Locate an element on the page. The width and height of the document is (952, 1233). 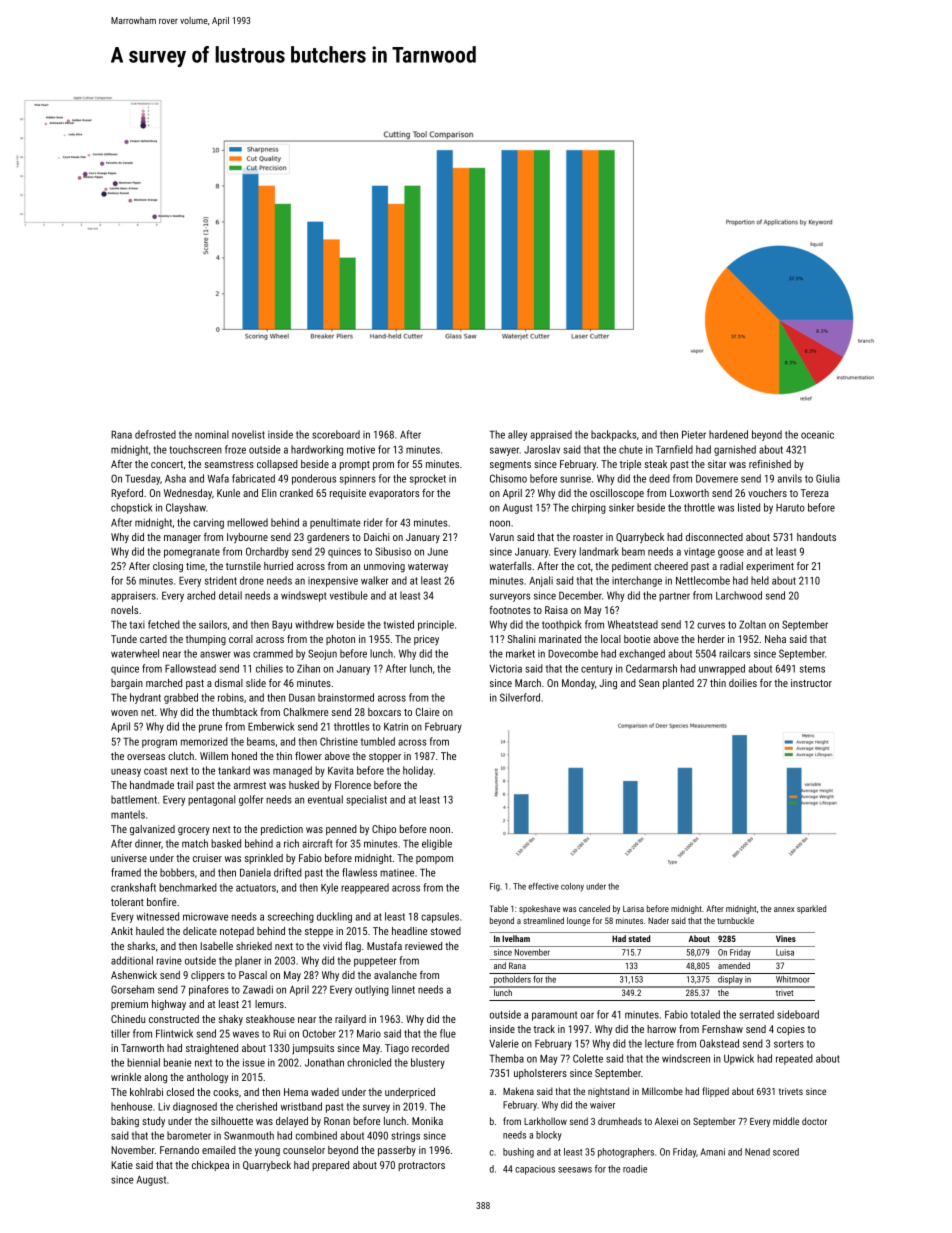
appraised is located at coordinates (551, 435).
